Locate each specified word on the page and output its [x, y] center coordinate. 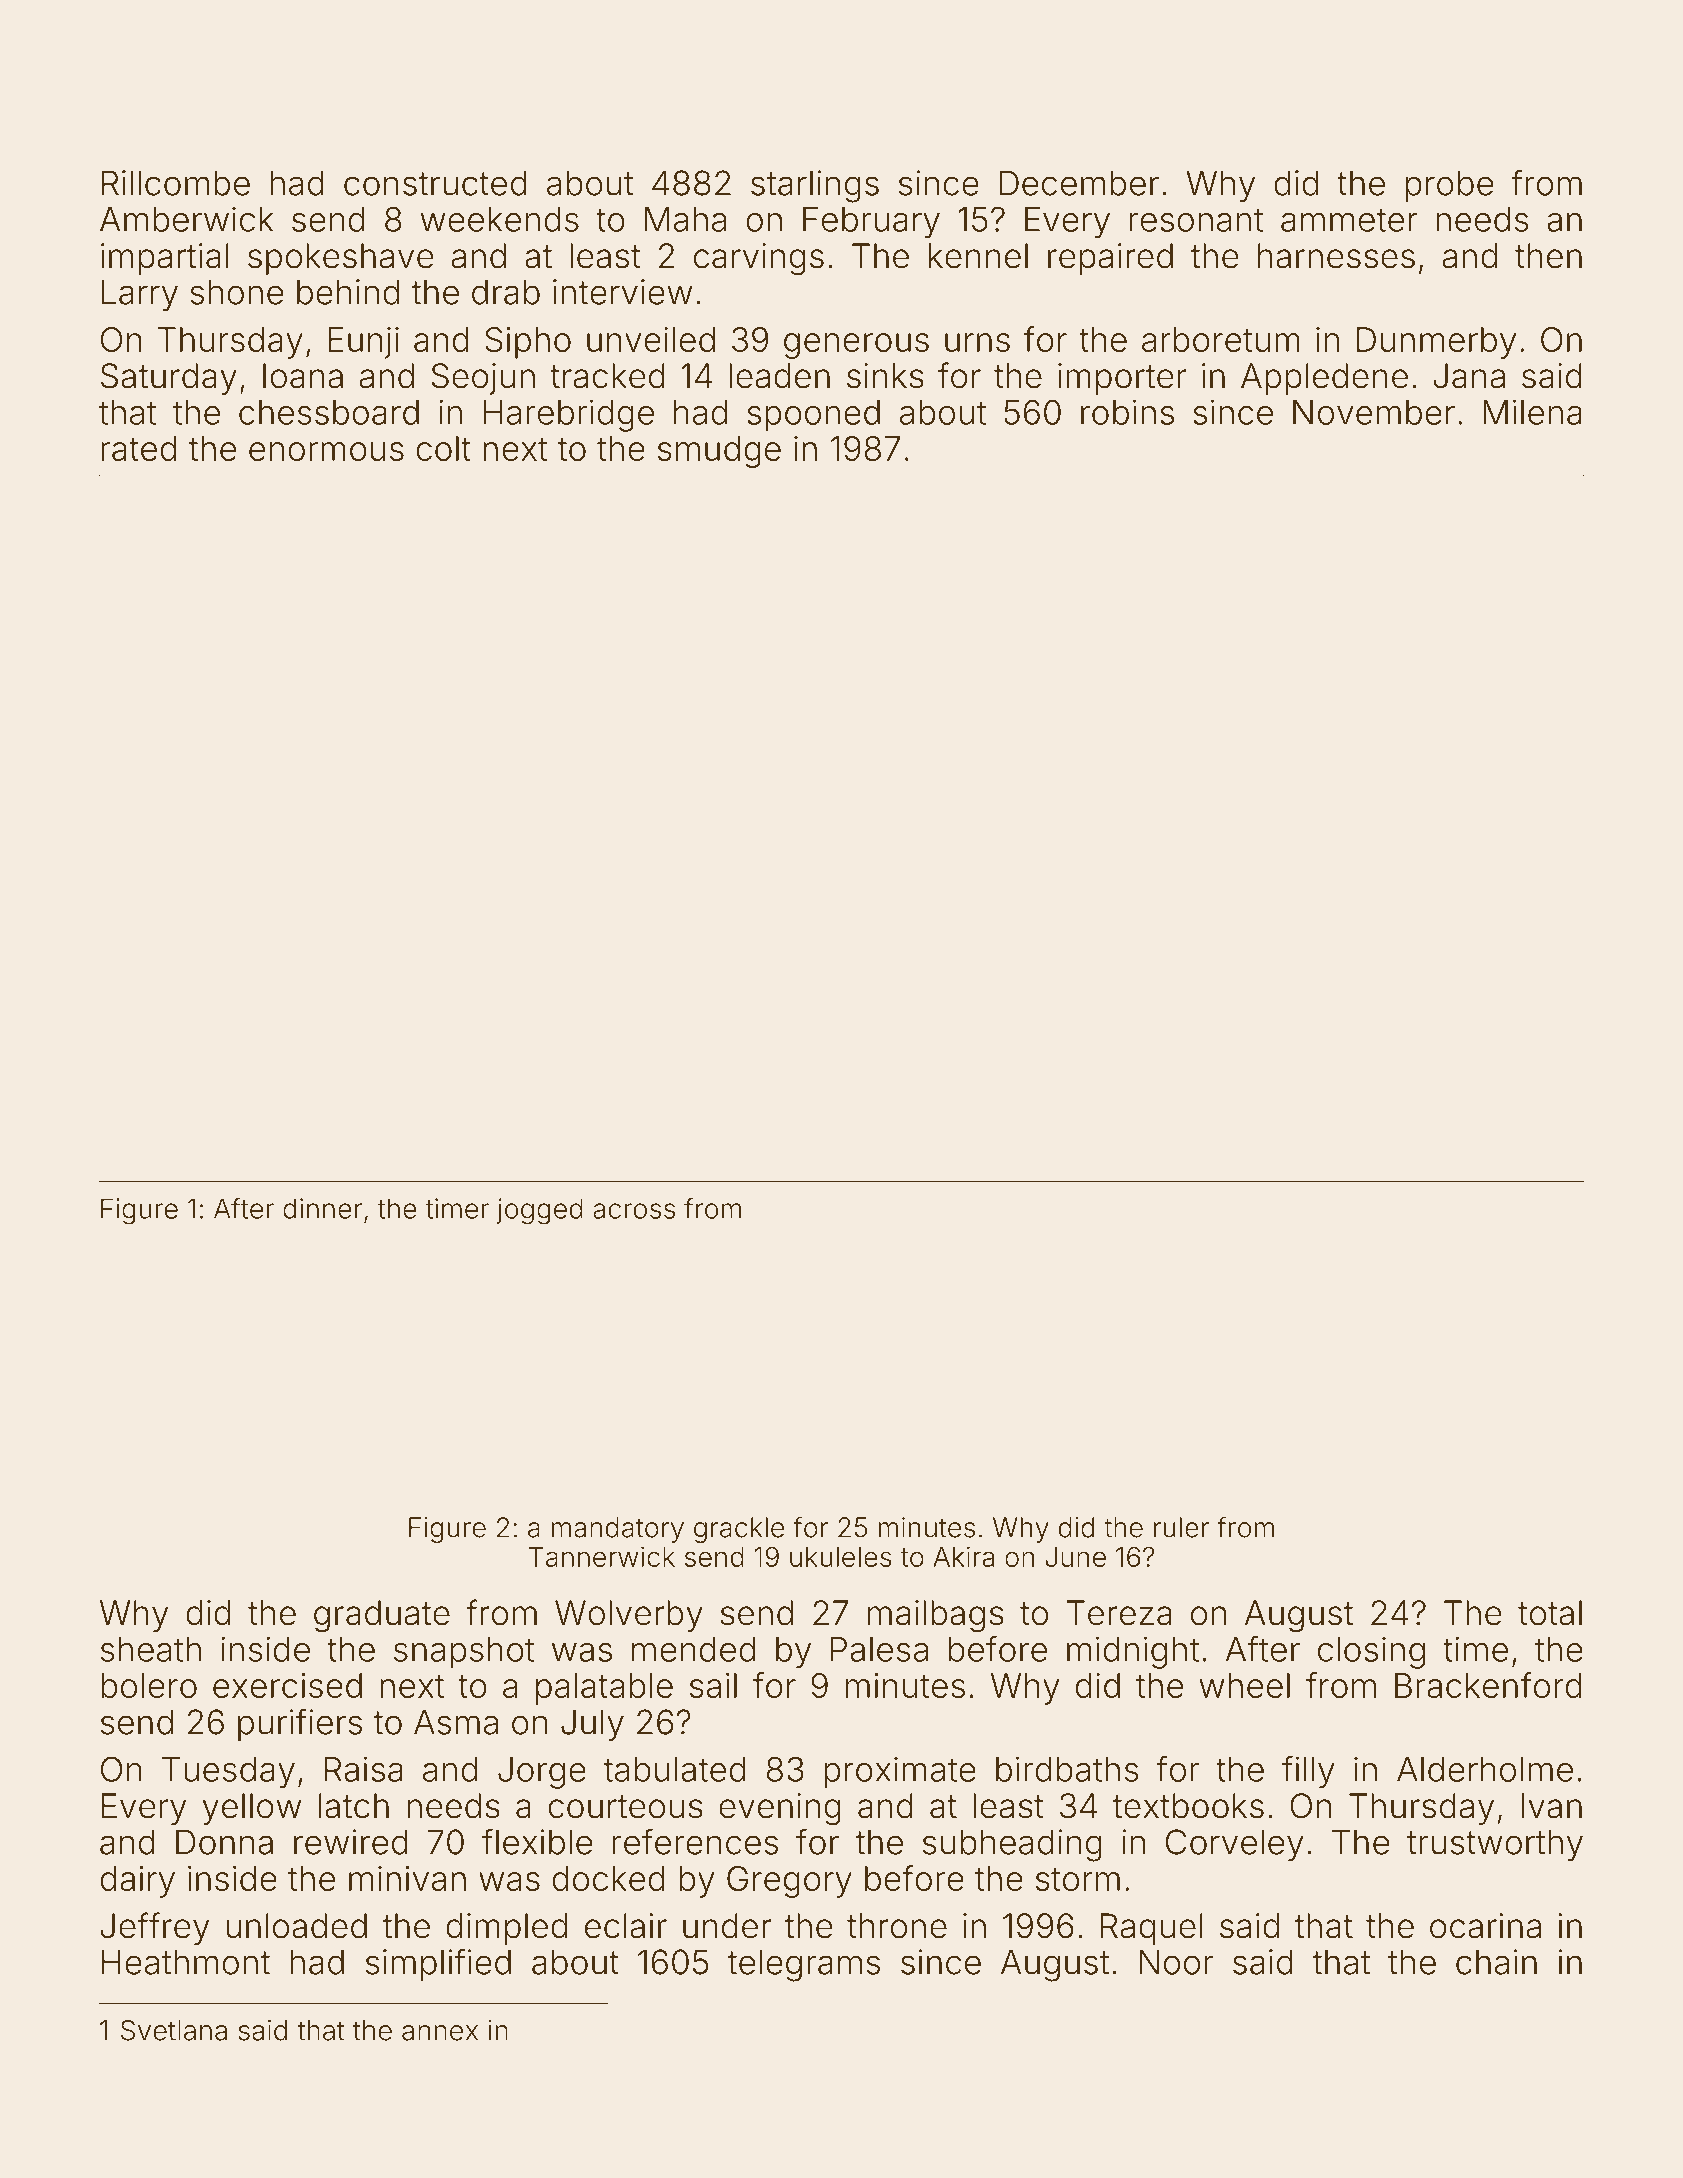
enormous [326, 451]
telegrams [804, 1965]
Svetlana [174, 2030]
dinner [322, 1208]
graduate [382, 1616]
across [634, 1211]
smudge [719, 452]
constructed [435, 183]
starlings [815, 186]
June [1075, 1557]
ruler [1181, 1527]
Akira [963, 1556]
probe [1449, 186]
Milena [1532, 412]
